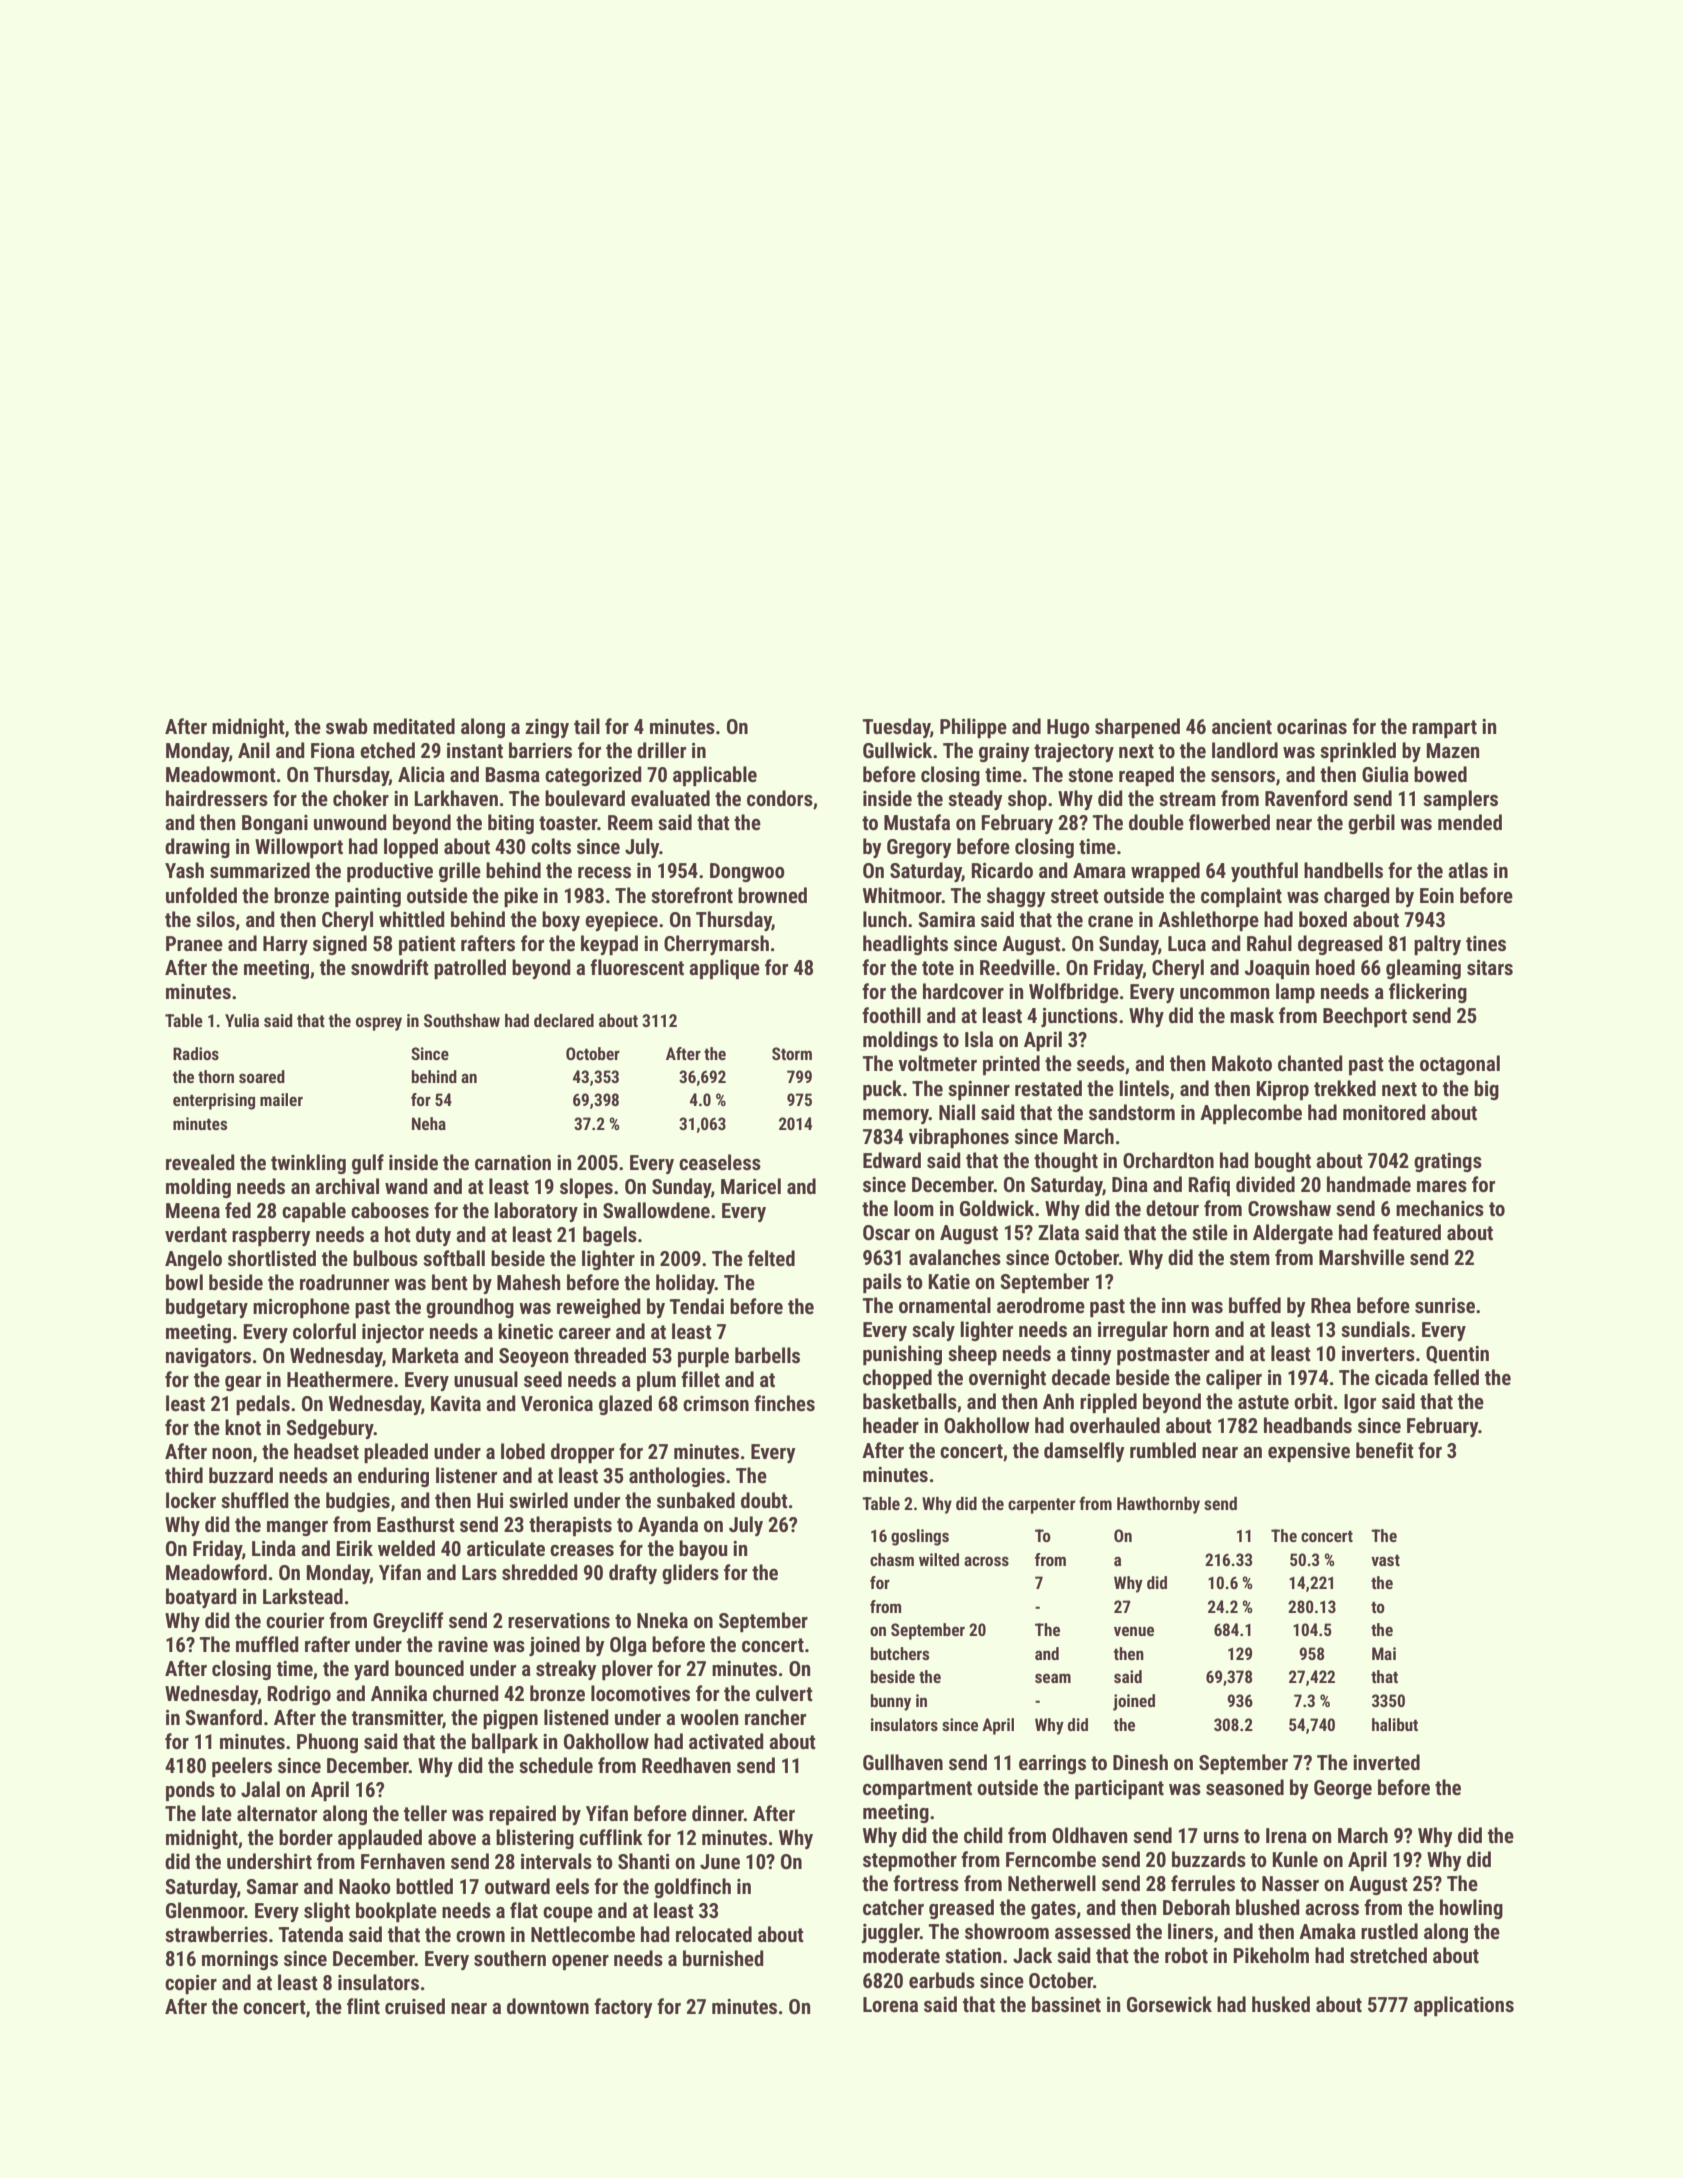 The height and width of the document is (2178, 1683). I want to click on wilted, so click(939, 1559).
